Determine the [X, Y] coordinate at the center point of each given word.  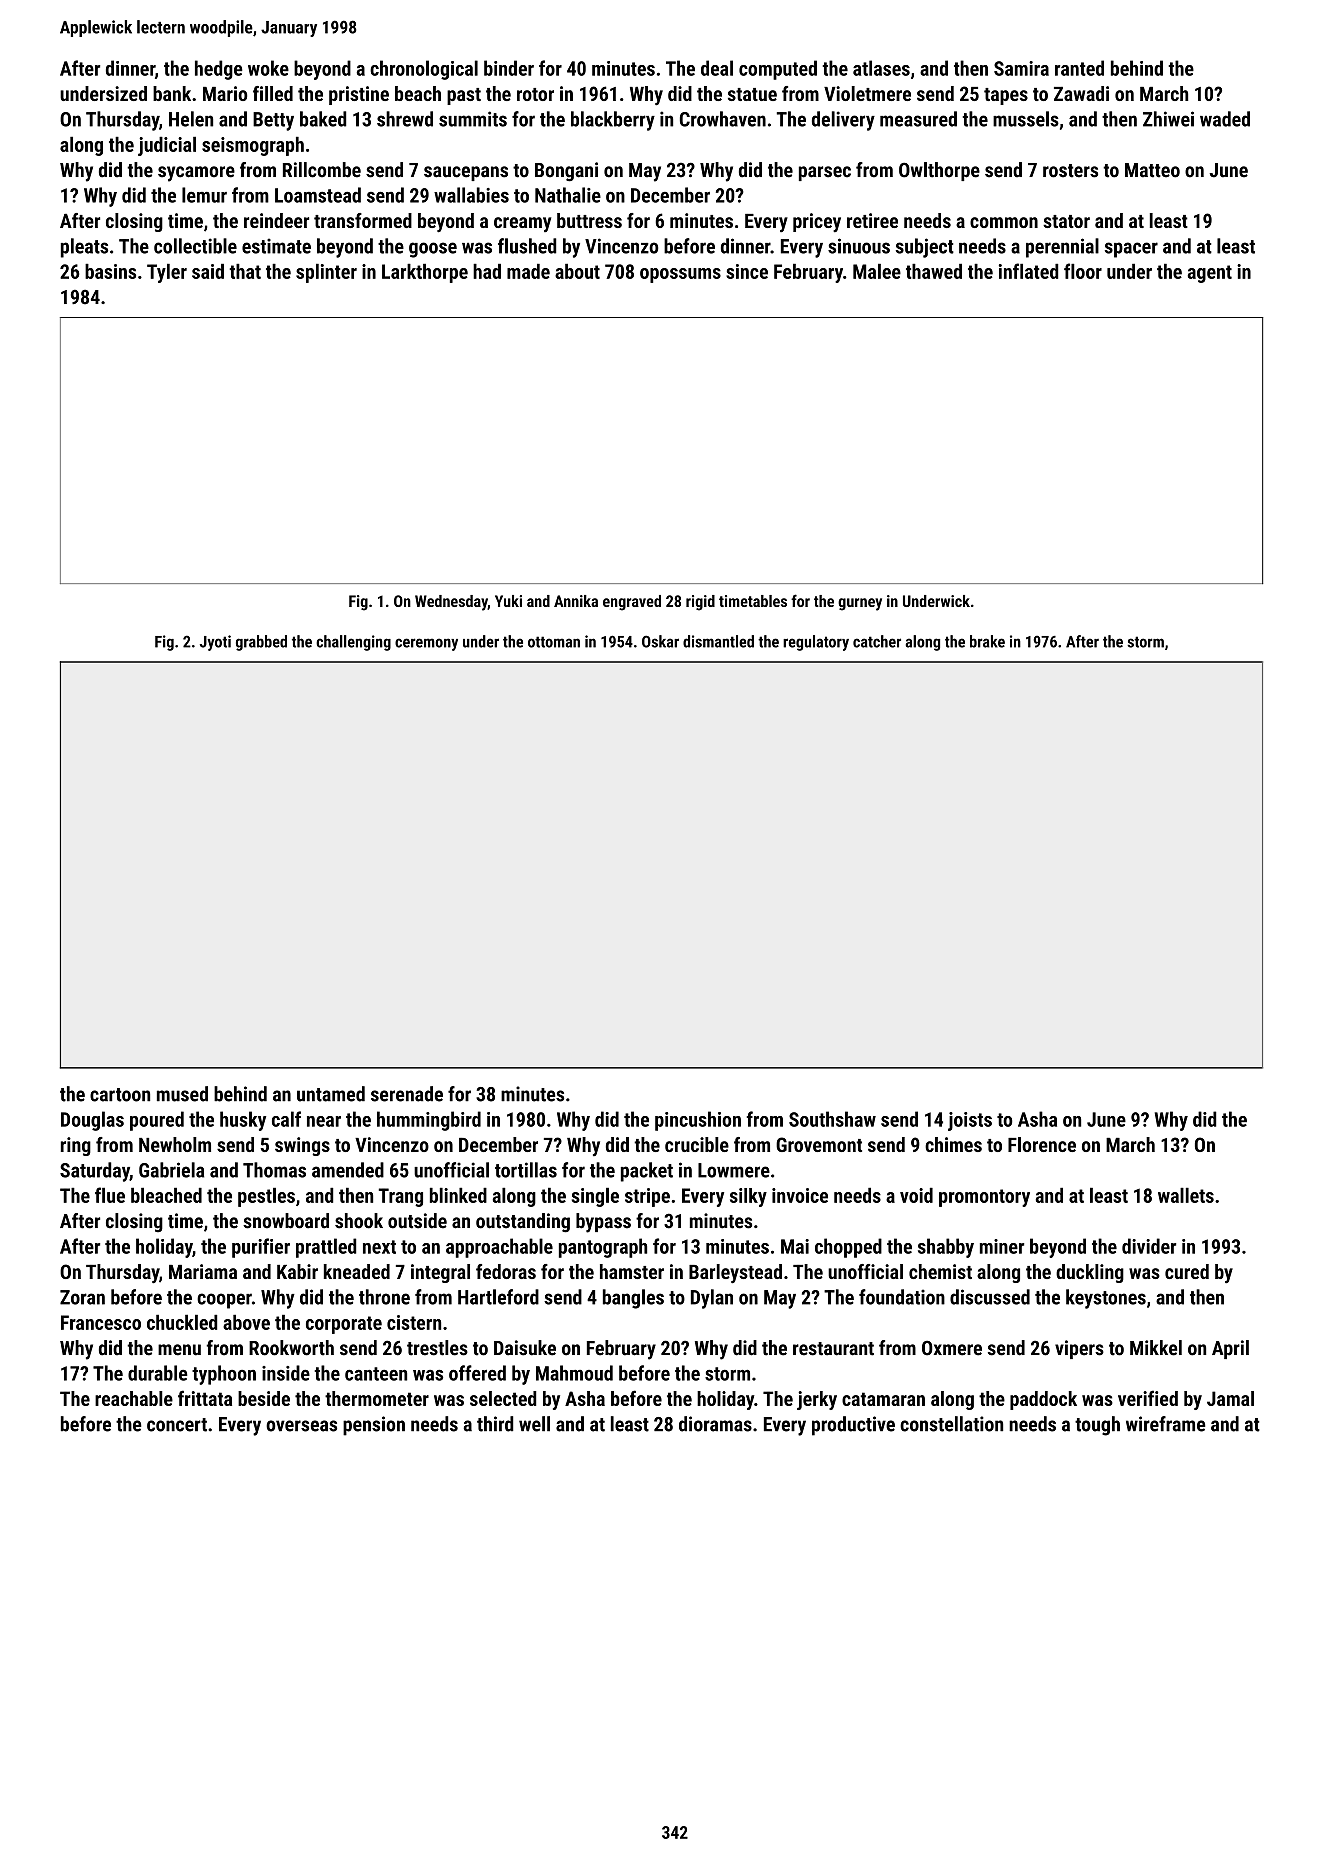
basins [110, 271]
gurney [860, 604]
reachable [134, 1398]
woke [268, 68]
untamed [331, 1094]
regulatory [816, 643]
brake [987, 641]
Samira [1021, 68]
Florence [1042, 1144]
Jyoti [215, 643]
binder [509, 68]
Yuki [508, 601]
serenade [407, 1094]
